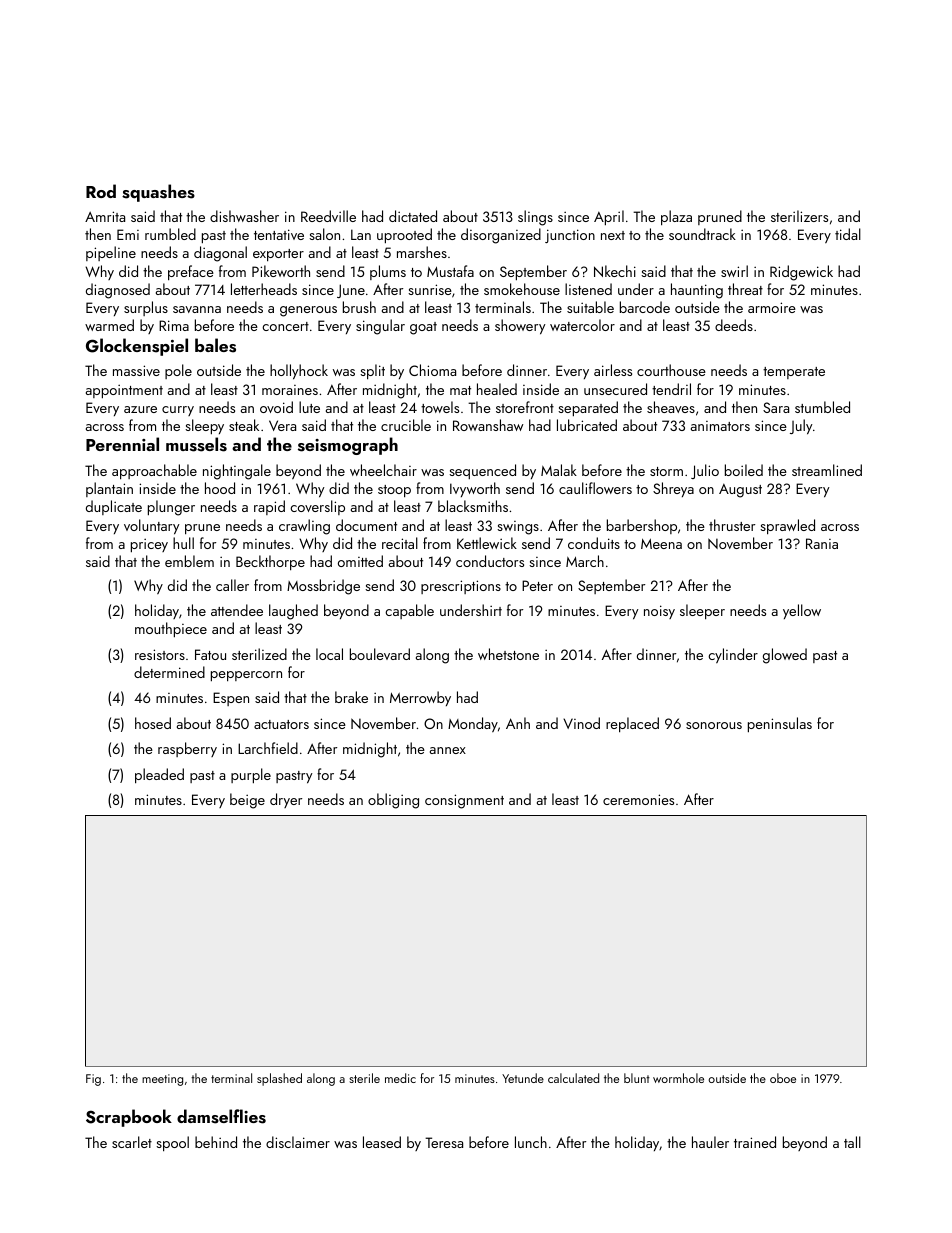  Describe the element at coordinates (827, 470) in the screenshot. I see `streamlined` at that location.
